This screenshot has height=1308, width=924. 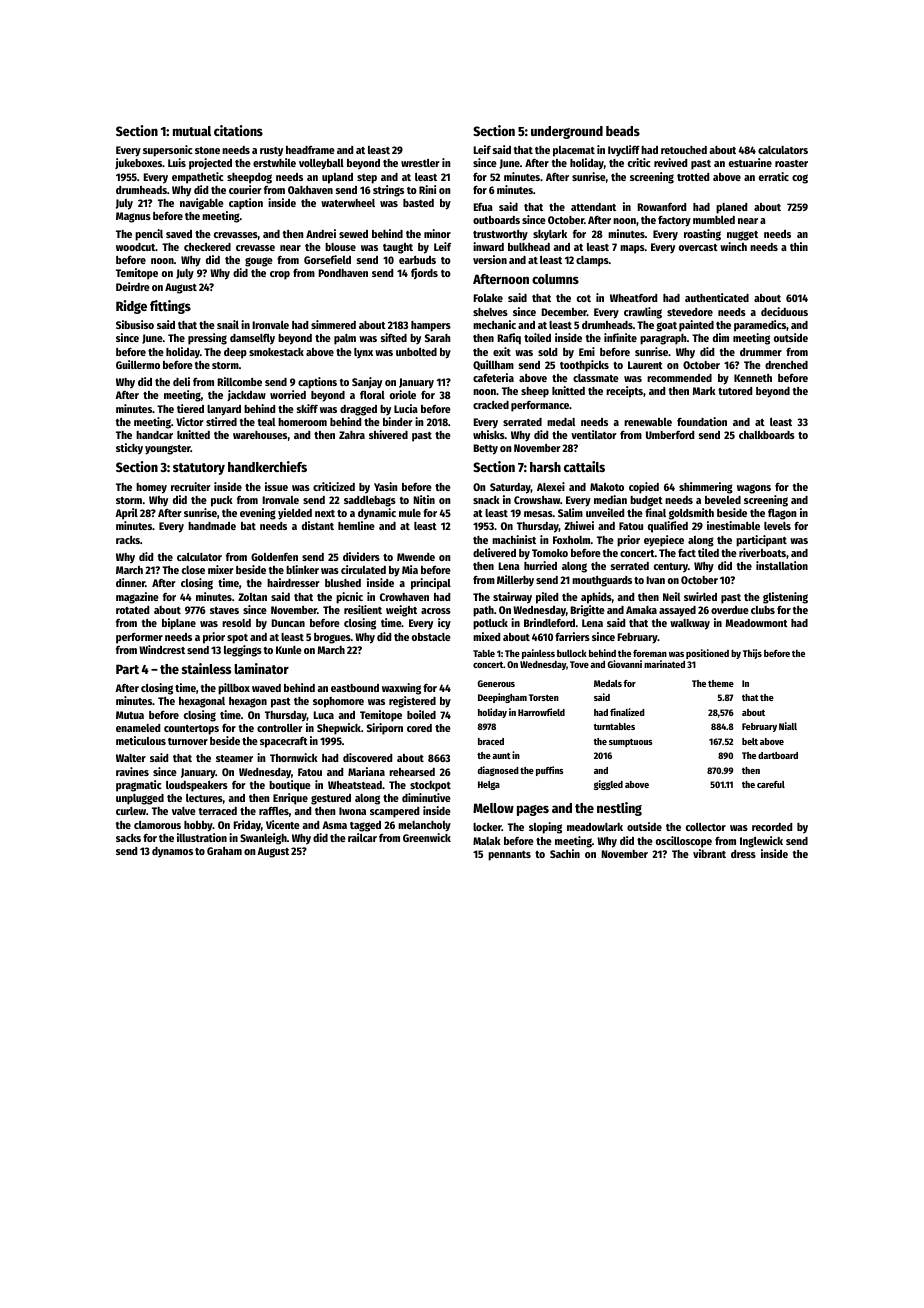 I want to click on chalkboards, so click(x=767, y=435).
